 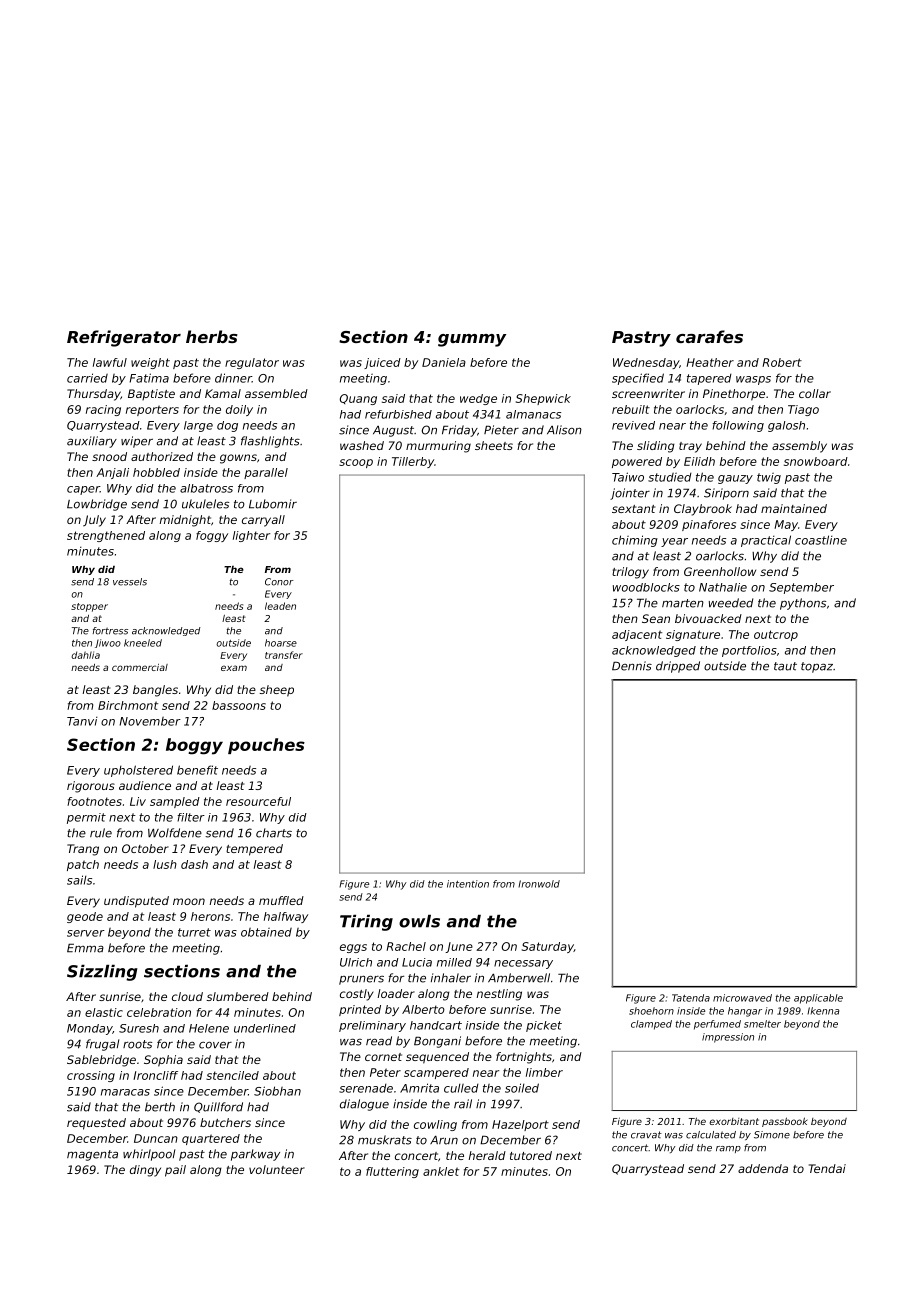 I want to click on dingy, so click(x=145, y=1171).
